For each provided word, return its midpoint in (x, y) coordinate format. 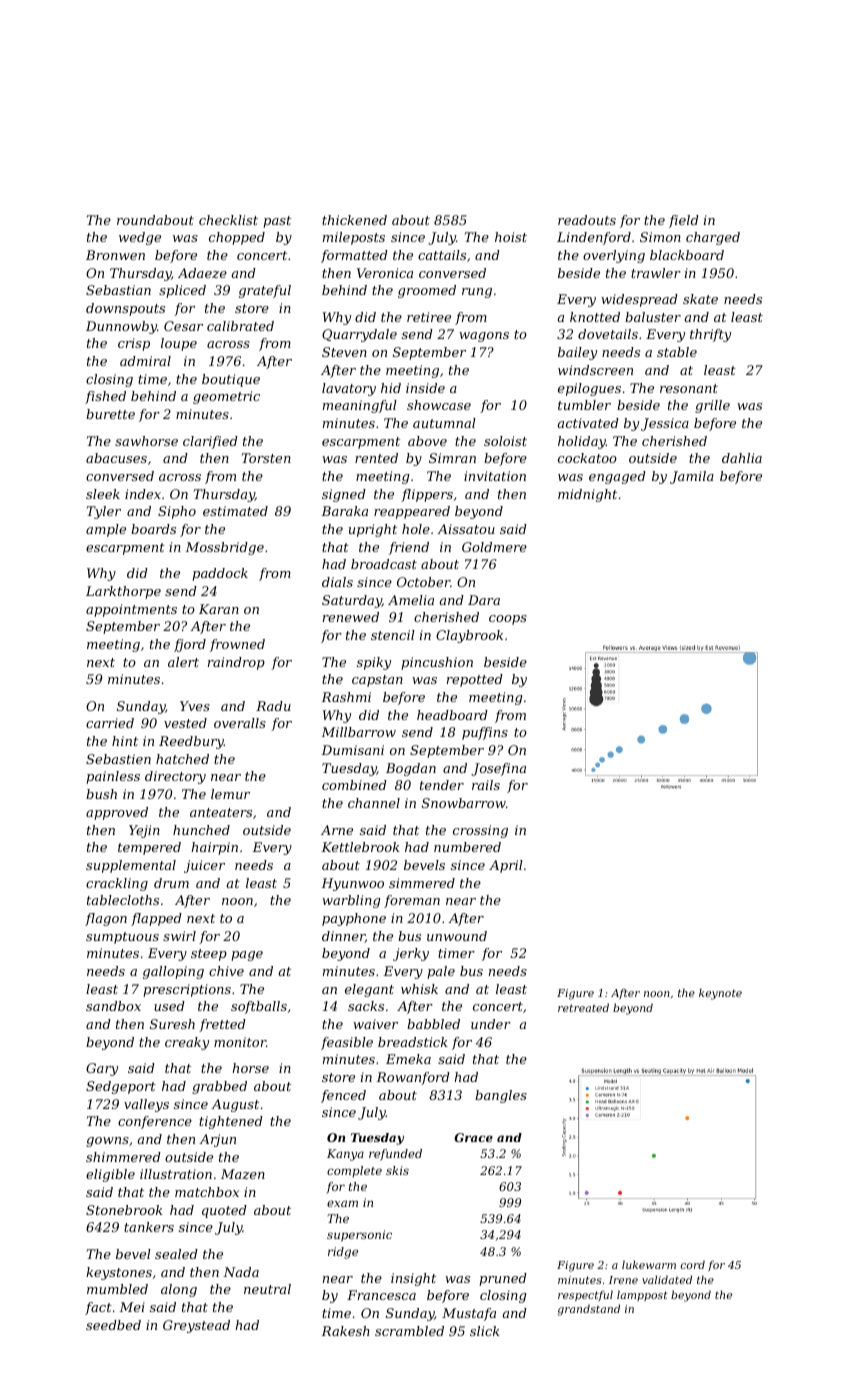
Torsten (266, 458)
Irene (623, 1280)
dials (337, 582)
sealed (176, 1254)
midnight (587, 495)
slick (485, 1331)
